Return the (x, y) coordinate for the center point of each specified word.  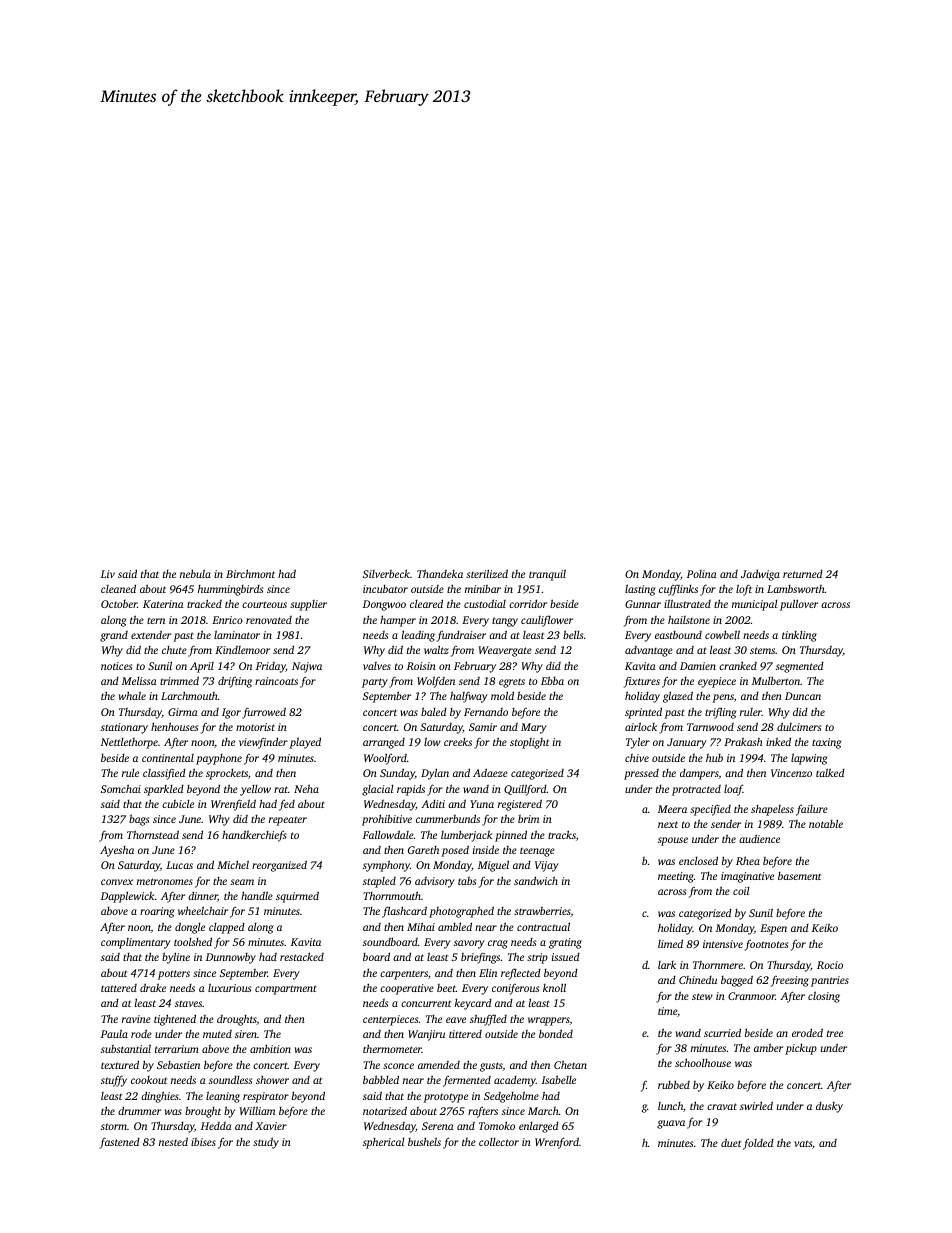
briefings (480, 958)
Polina (702, 574)
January (687, 743)
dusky (829, 1107)
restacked (302, 956)
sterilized (487, 573)
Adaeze (490, 772)
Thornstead (153, 834)
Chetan (570, 1064)
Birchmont (250, 573)
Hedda (216, 1126)
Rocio (830, 965)
